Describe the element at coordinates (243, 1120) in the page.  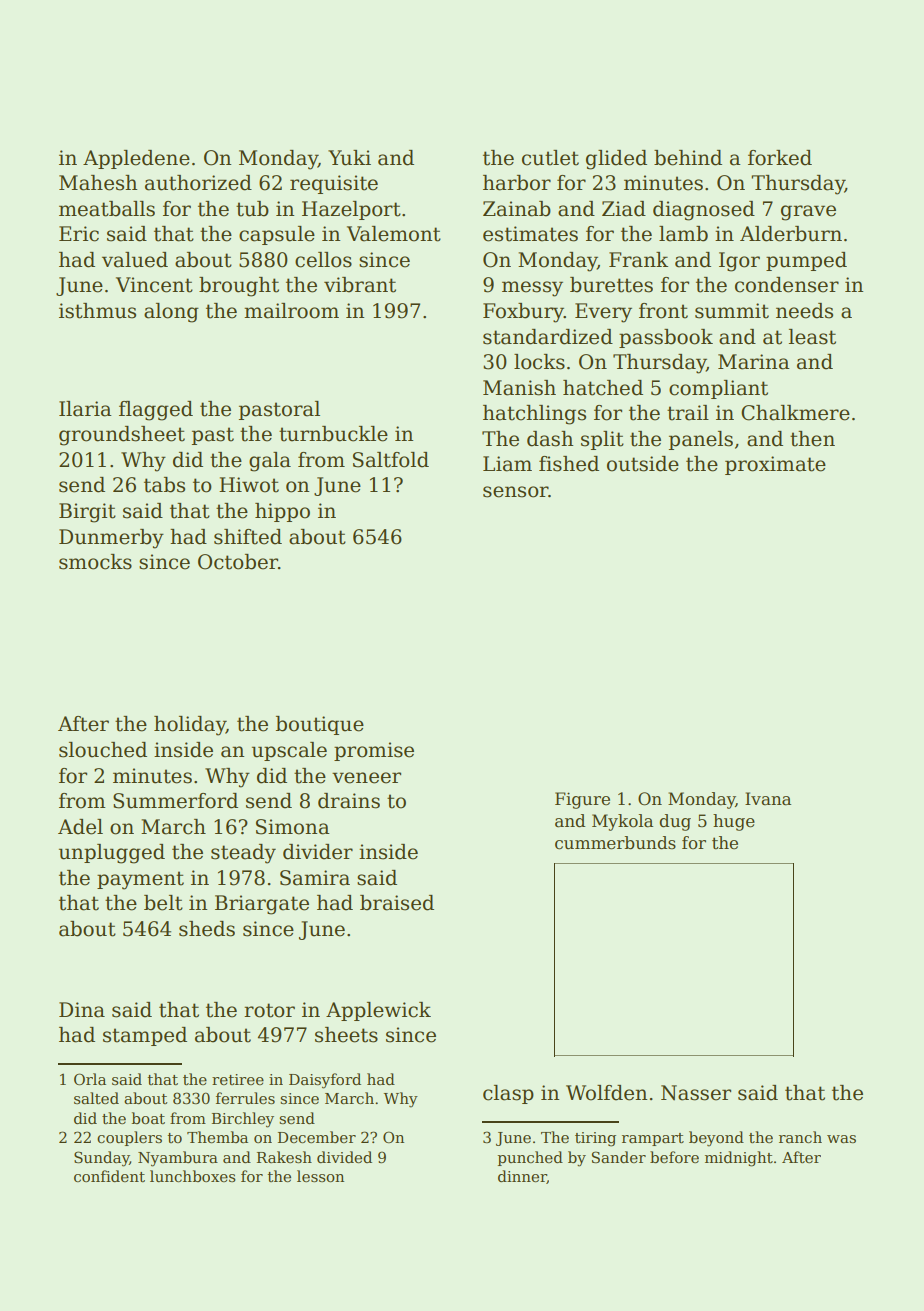
I see `Birchley` at that location.
